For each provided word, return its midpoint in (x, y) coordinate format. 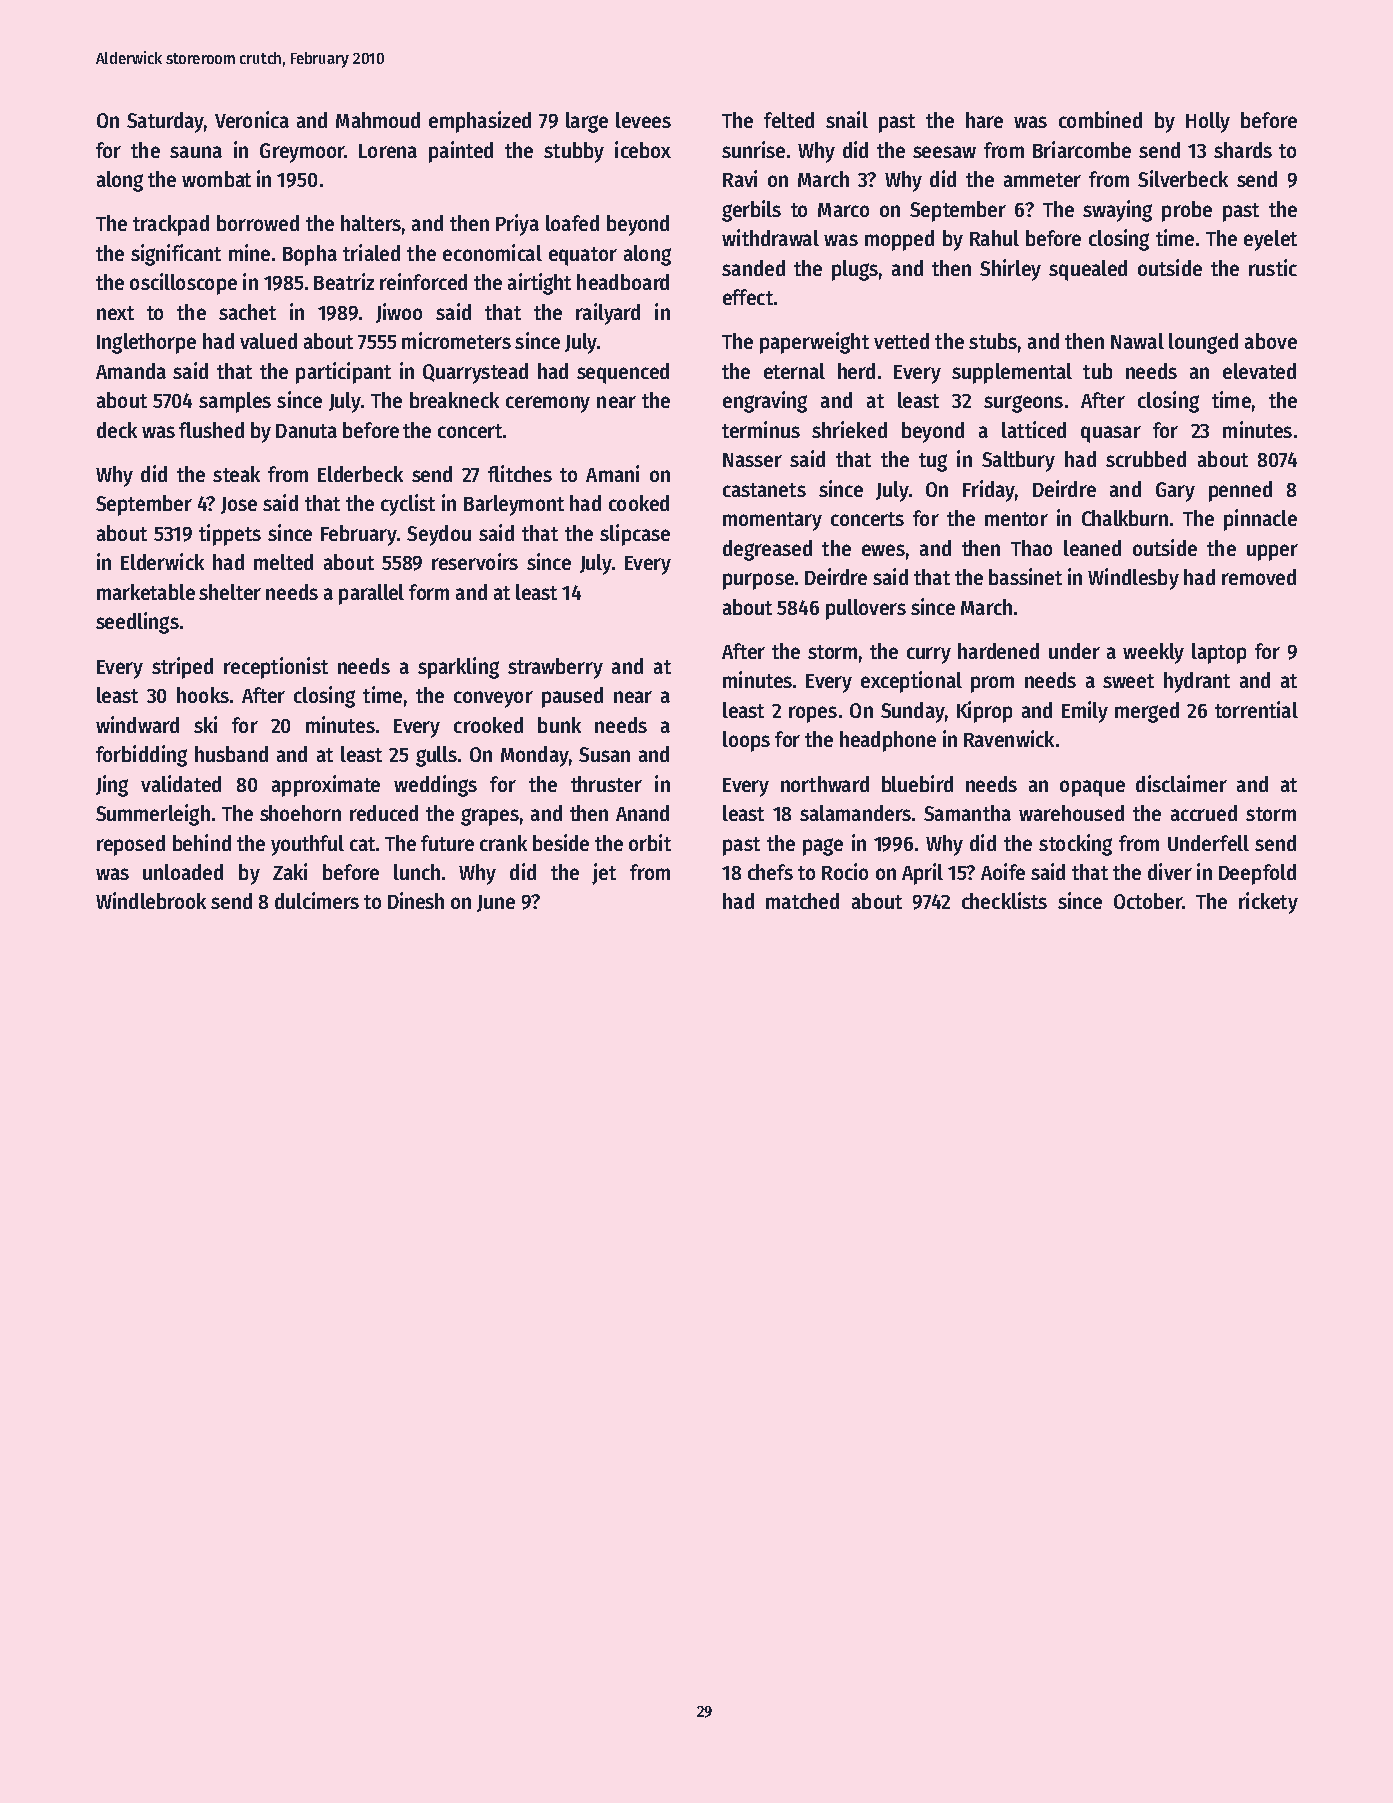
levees (643, 120)
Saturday (165, 122)
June (496, 903)
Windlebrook (151, 900)
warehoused (1071, 813)
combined (1100, 119)
